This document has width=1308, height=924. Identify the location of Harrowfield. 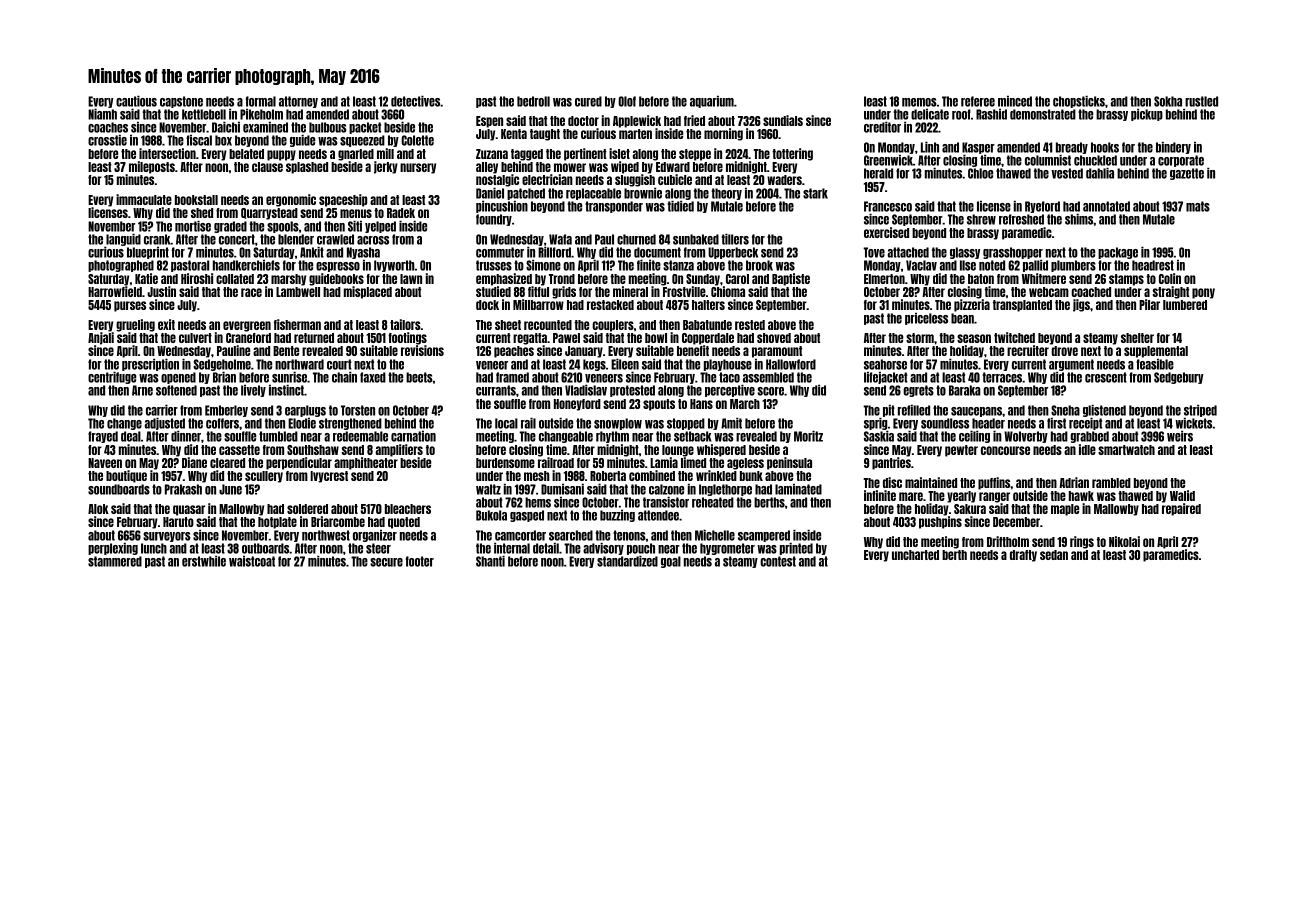
(115, 291).
